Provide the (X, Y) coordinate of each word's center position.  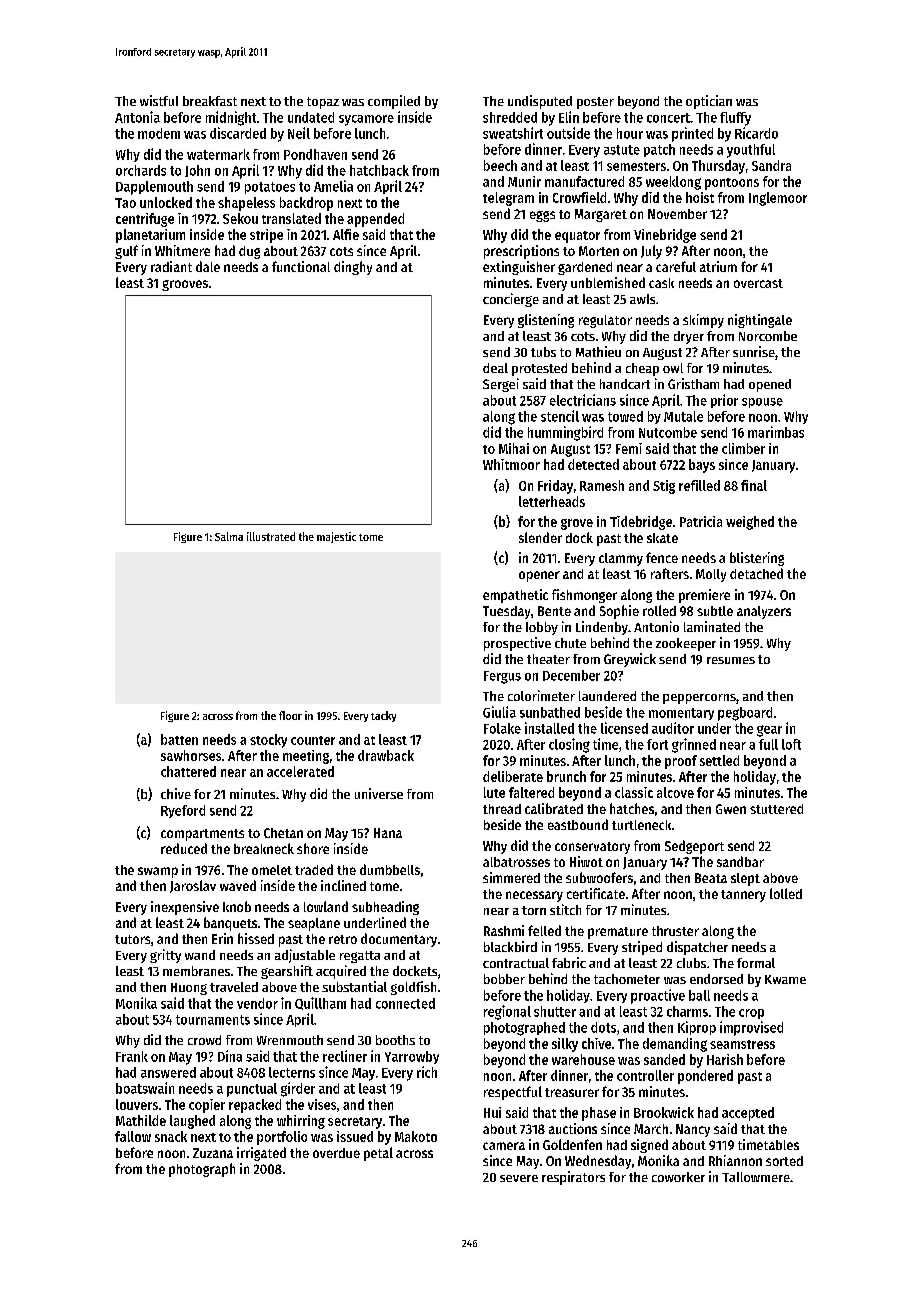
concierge (511, 300)
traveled (234, 987)
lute (494, 792)
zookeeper (686, 644)
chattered (188, 771)
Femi (629, 448)
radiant (171, 266)
